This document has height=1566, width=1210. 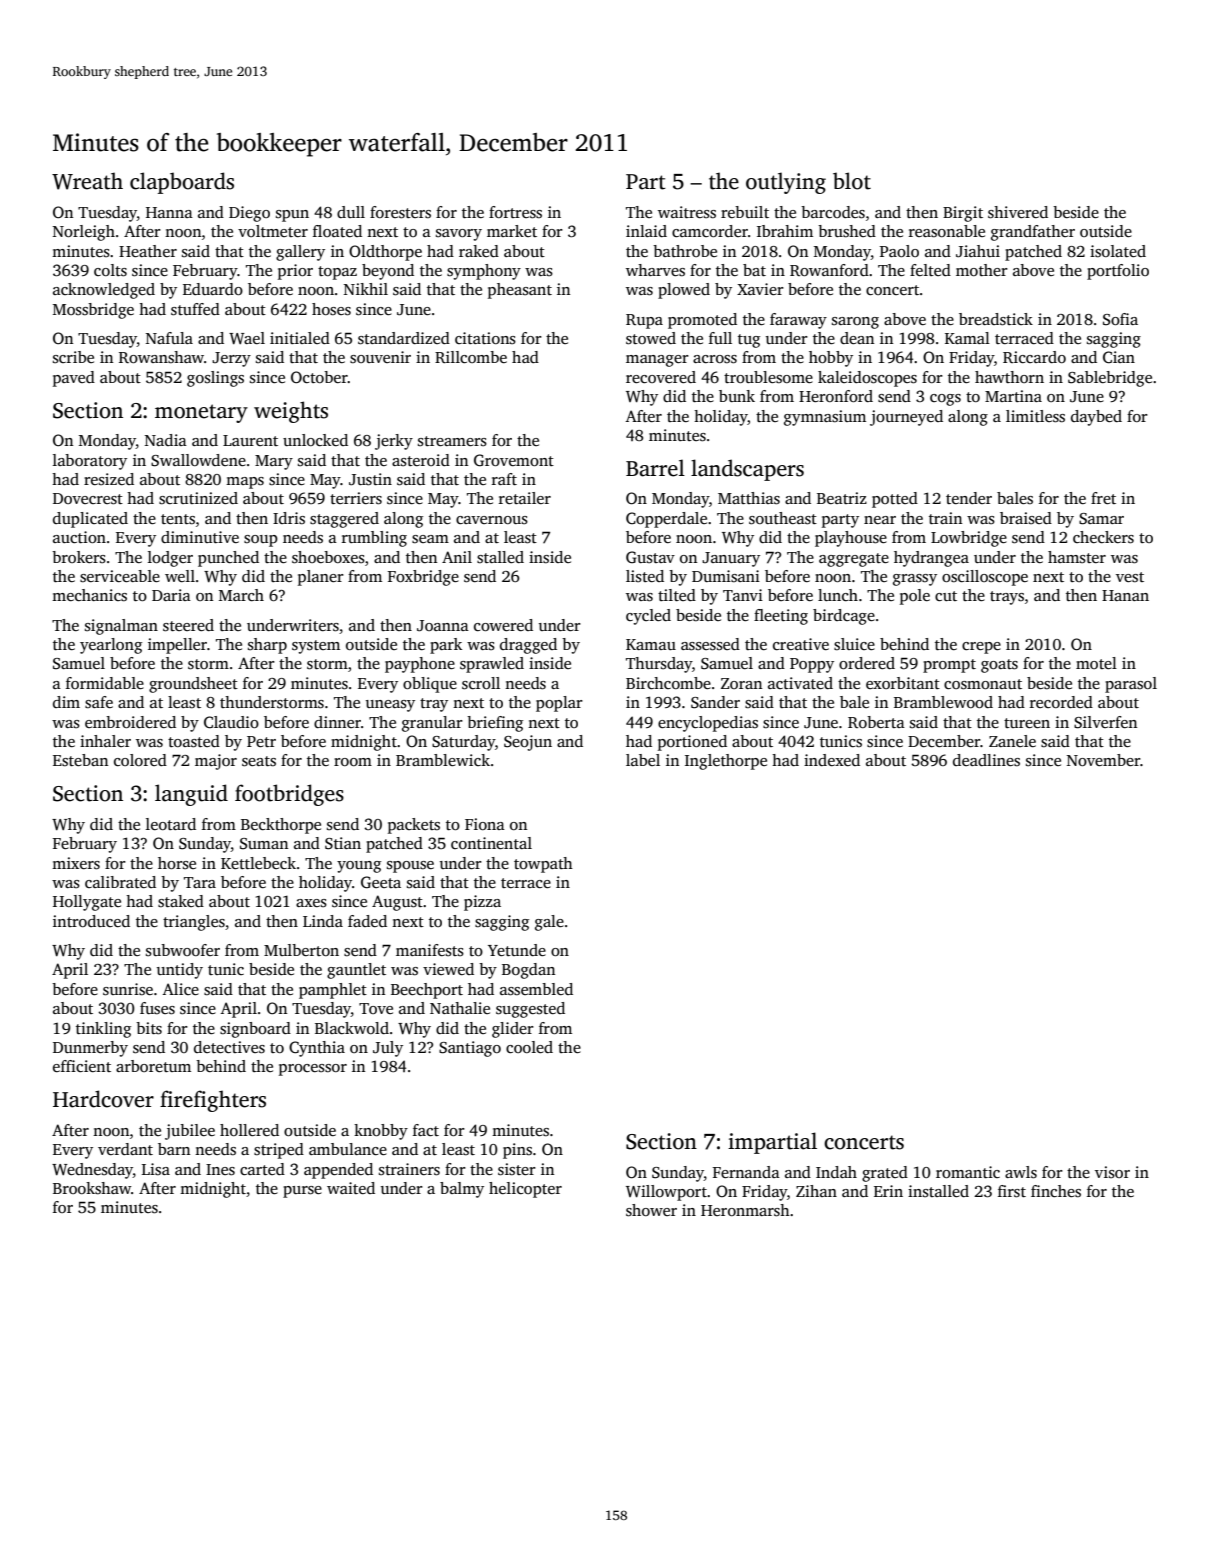 What do you see at coordinates (536, 989) in the document?
I see `assembled` at bounding box center [536, 989].
